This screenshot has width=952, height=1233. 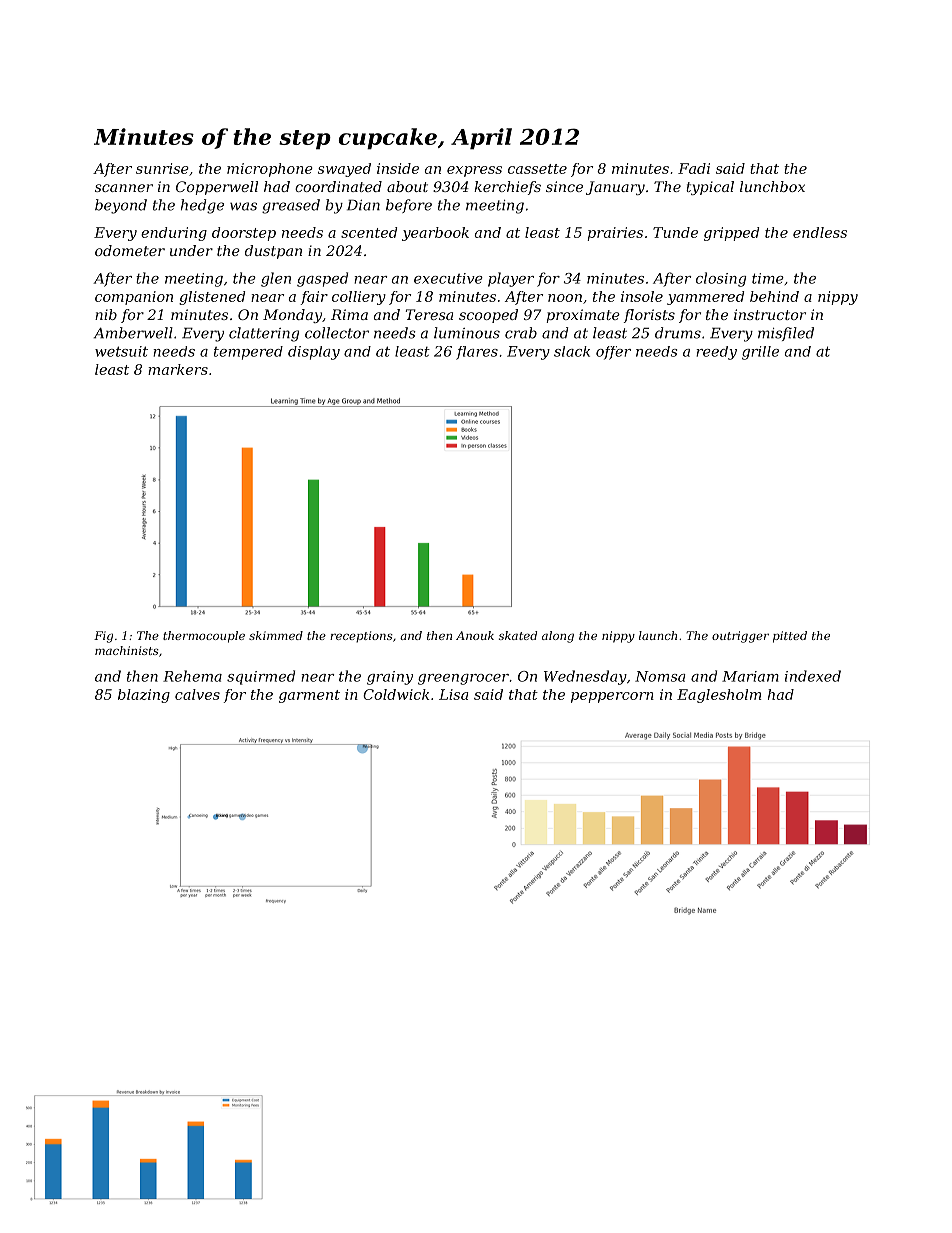 What do you see at coordinates (130, 250) in the screenshot?
I see `odometer` at bounding box center [130, 250].
